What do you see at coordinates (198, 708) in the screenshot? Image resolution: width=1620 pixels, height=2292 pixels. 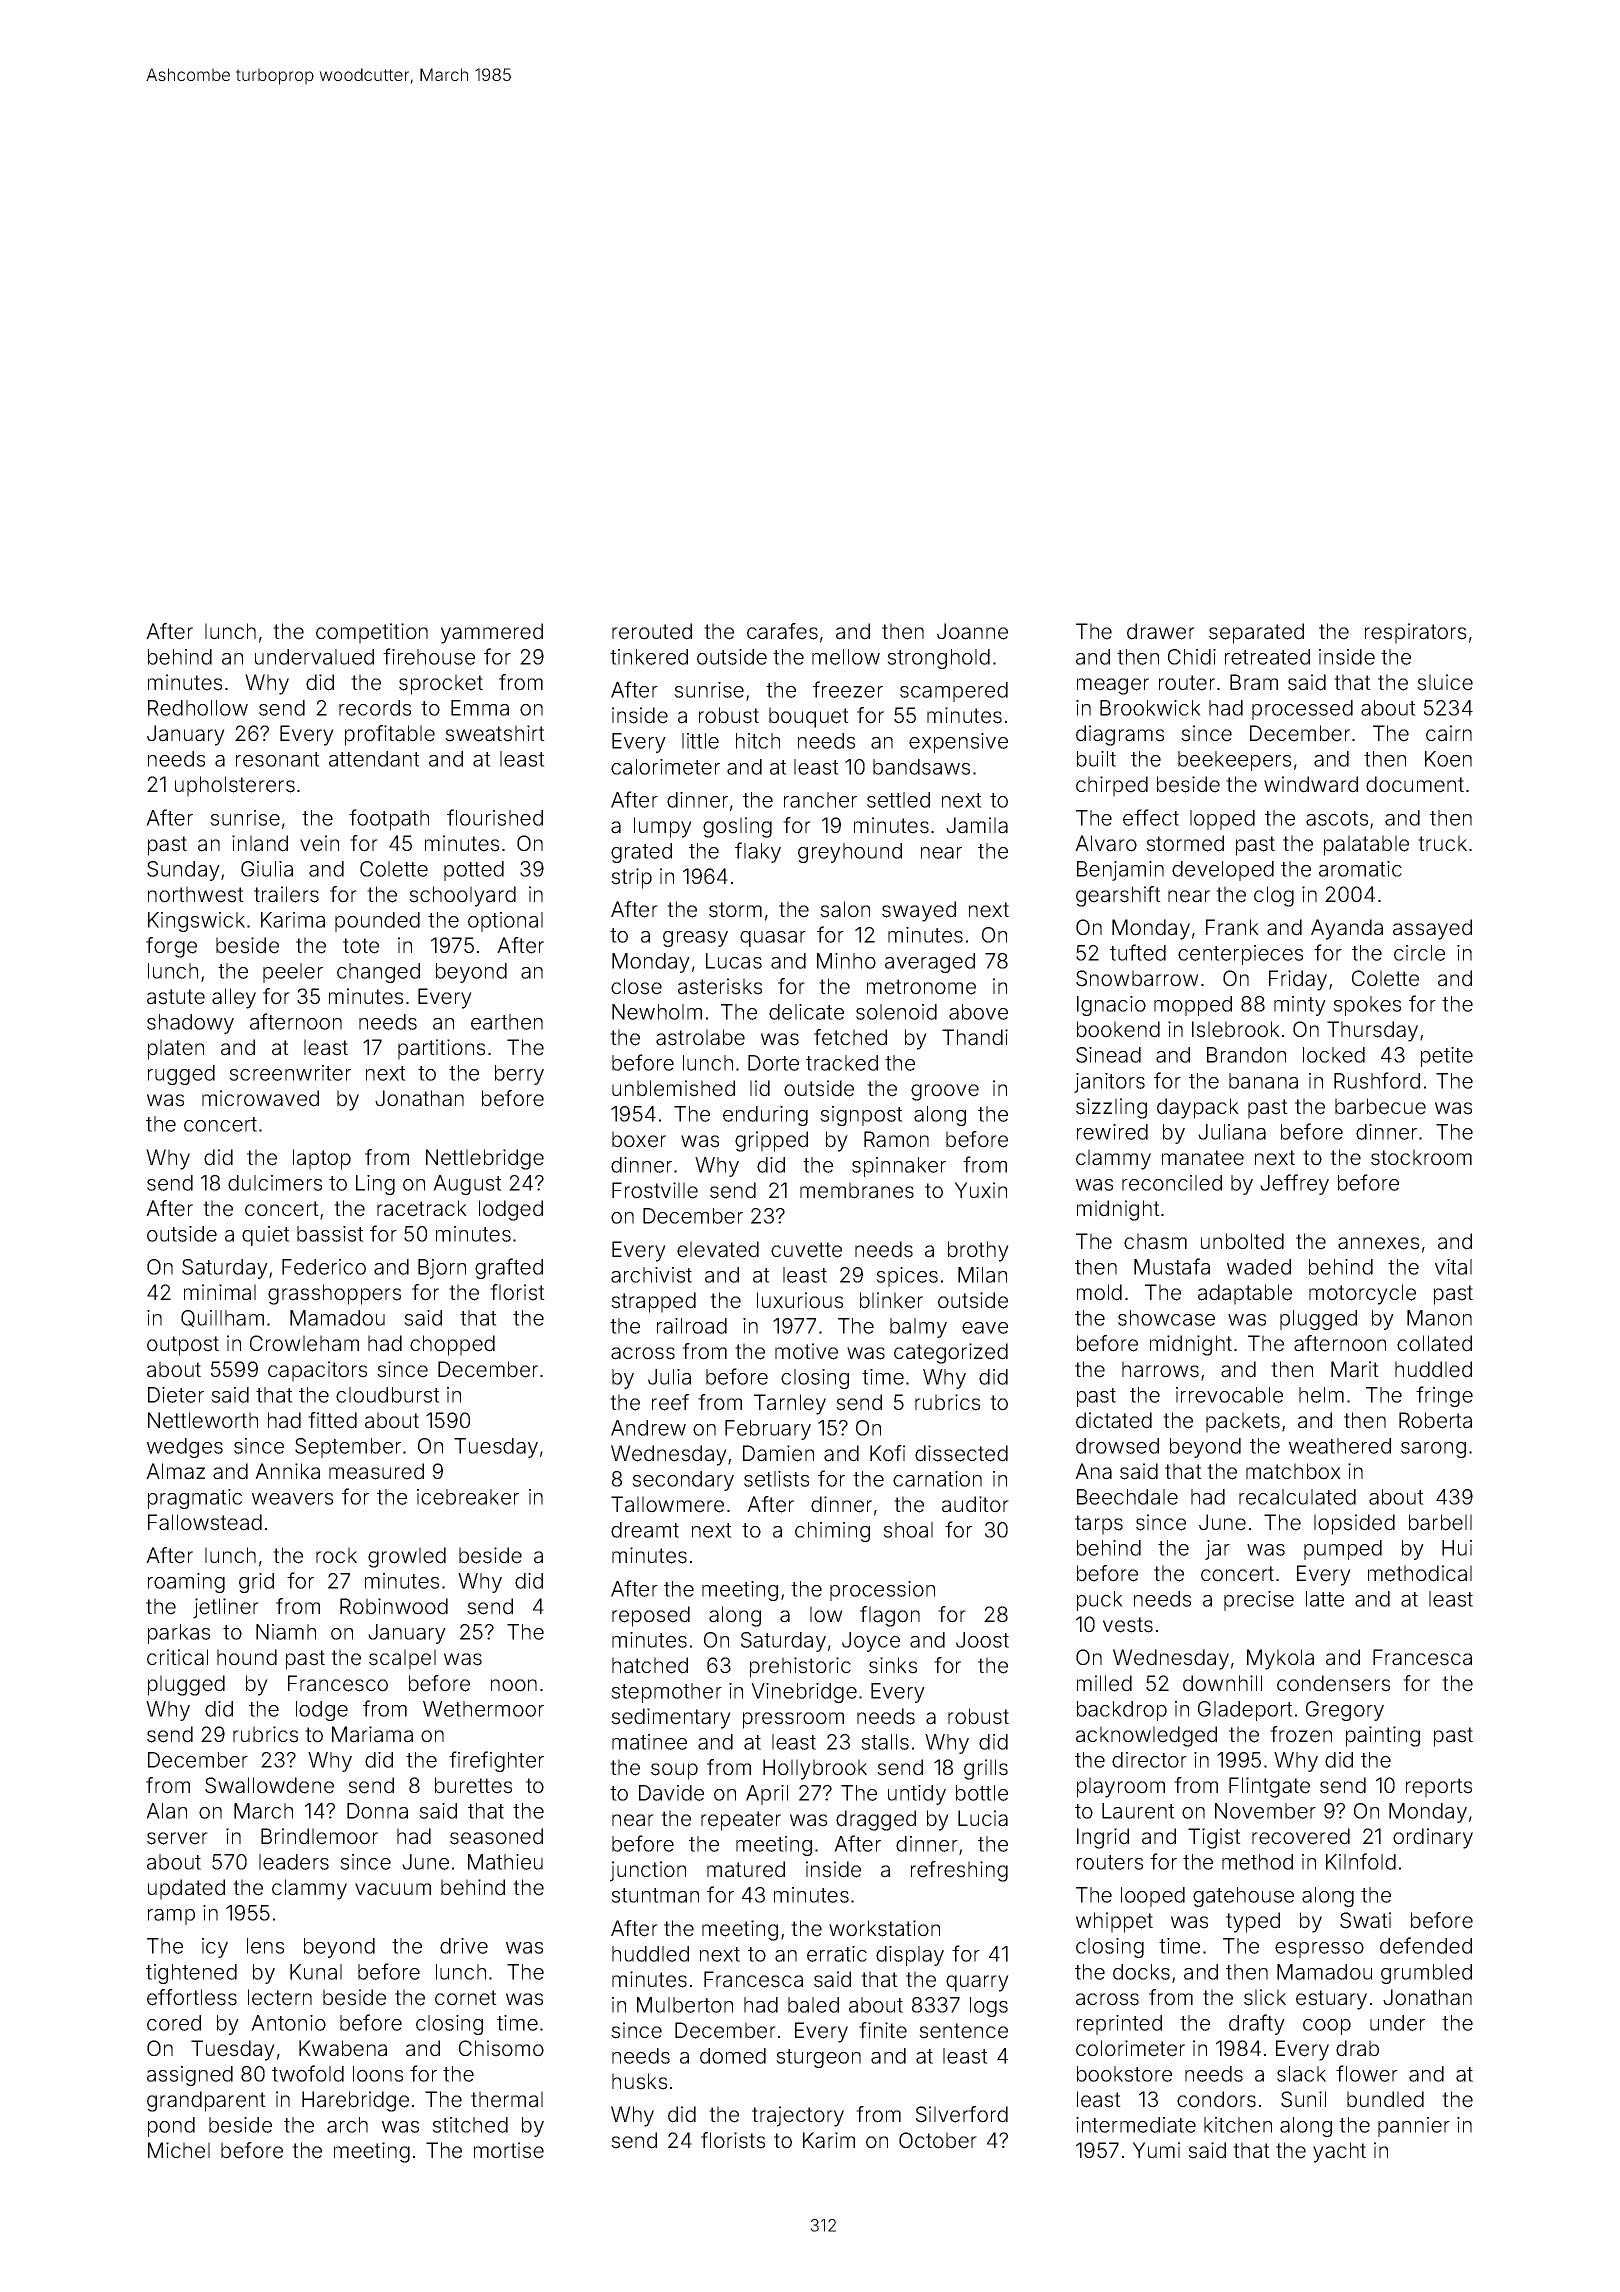 I see `Redhollow` at bounding box center [198, 708].
